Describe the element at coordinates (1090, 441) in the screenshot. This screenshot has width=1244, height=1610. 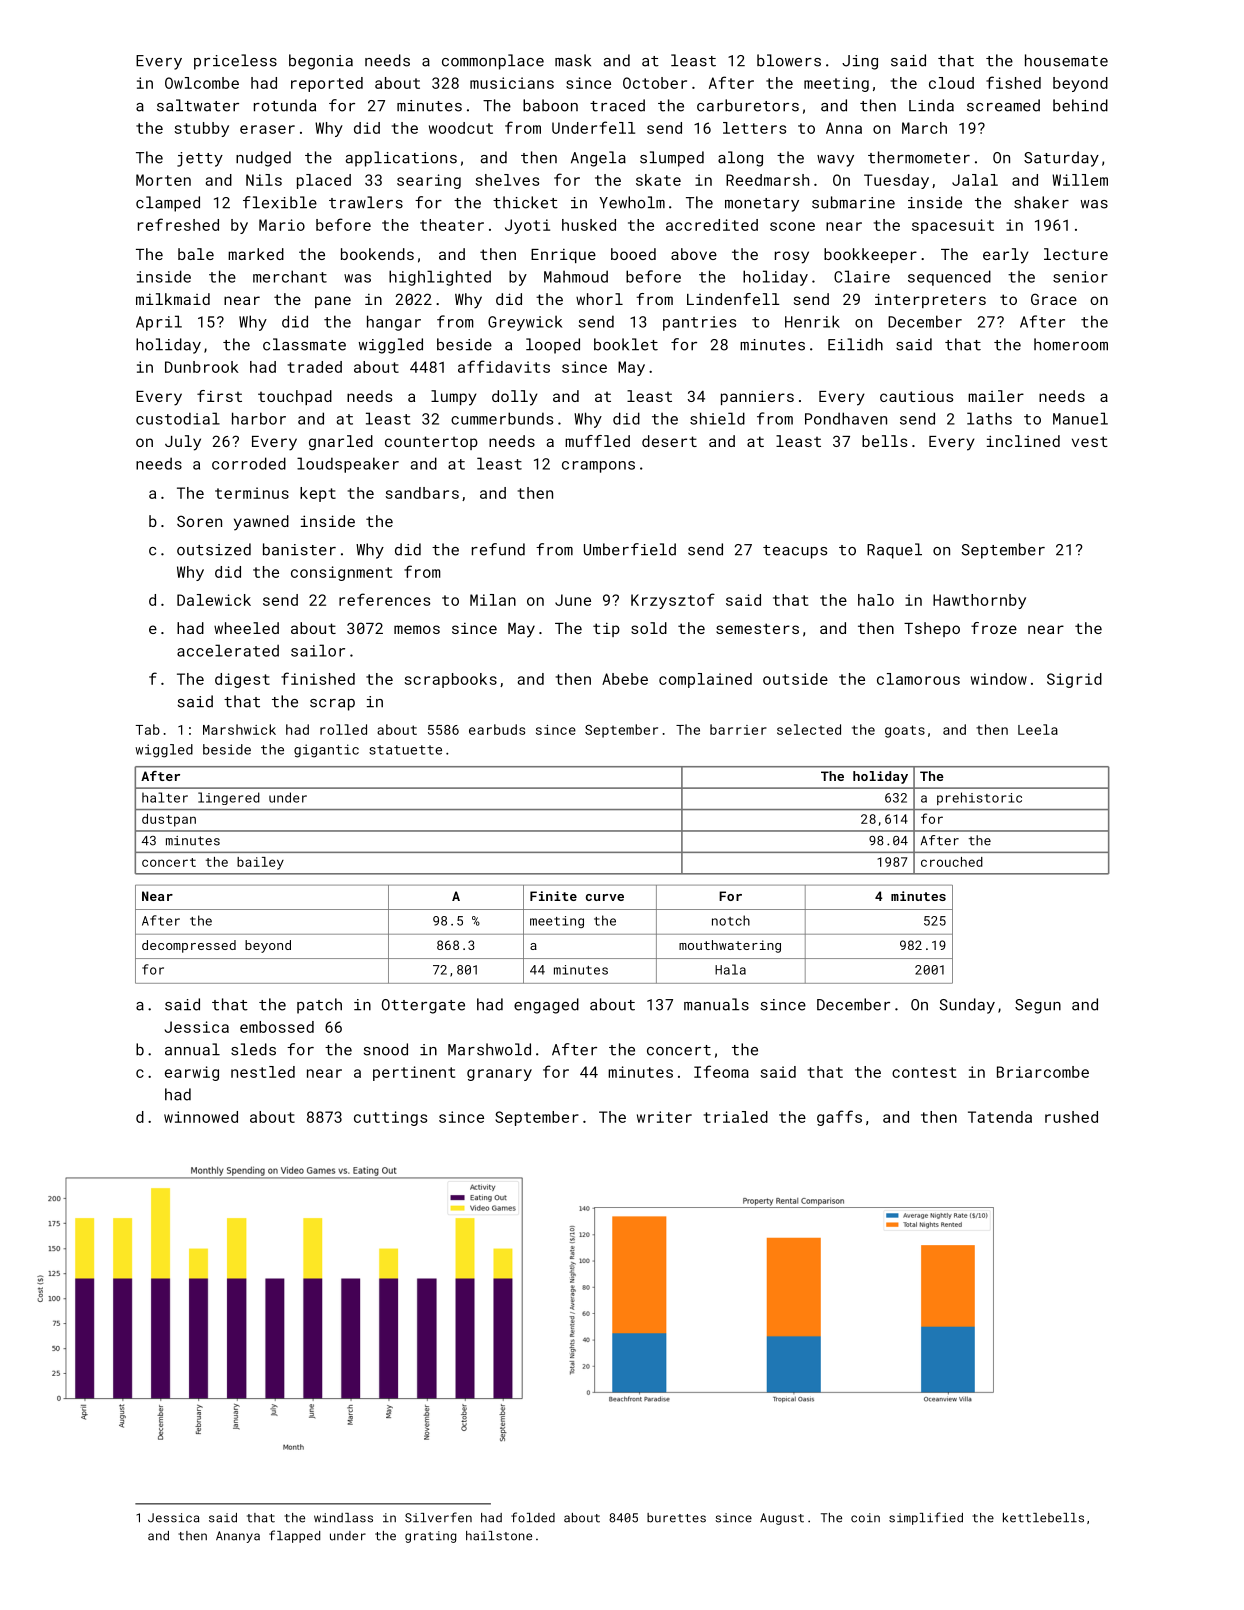
I see `vest` at that location.
